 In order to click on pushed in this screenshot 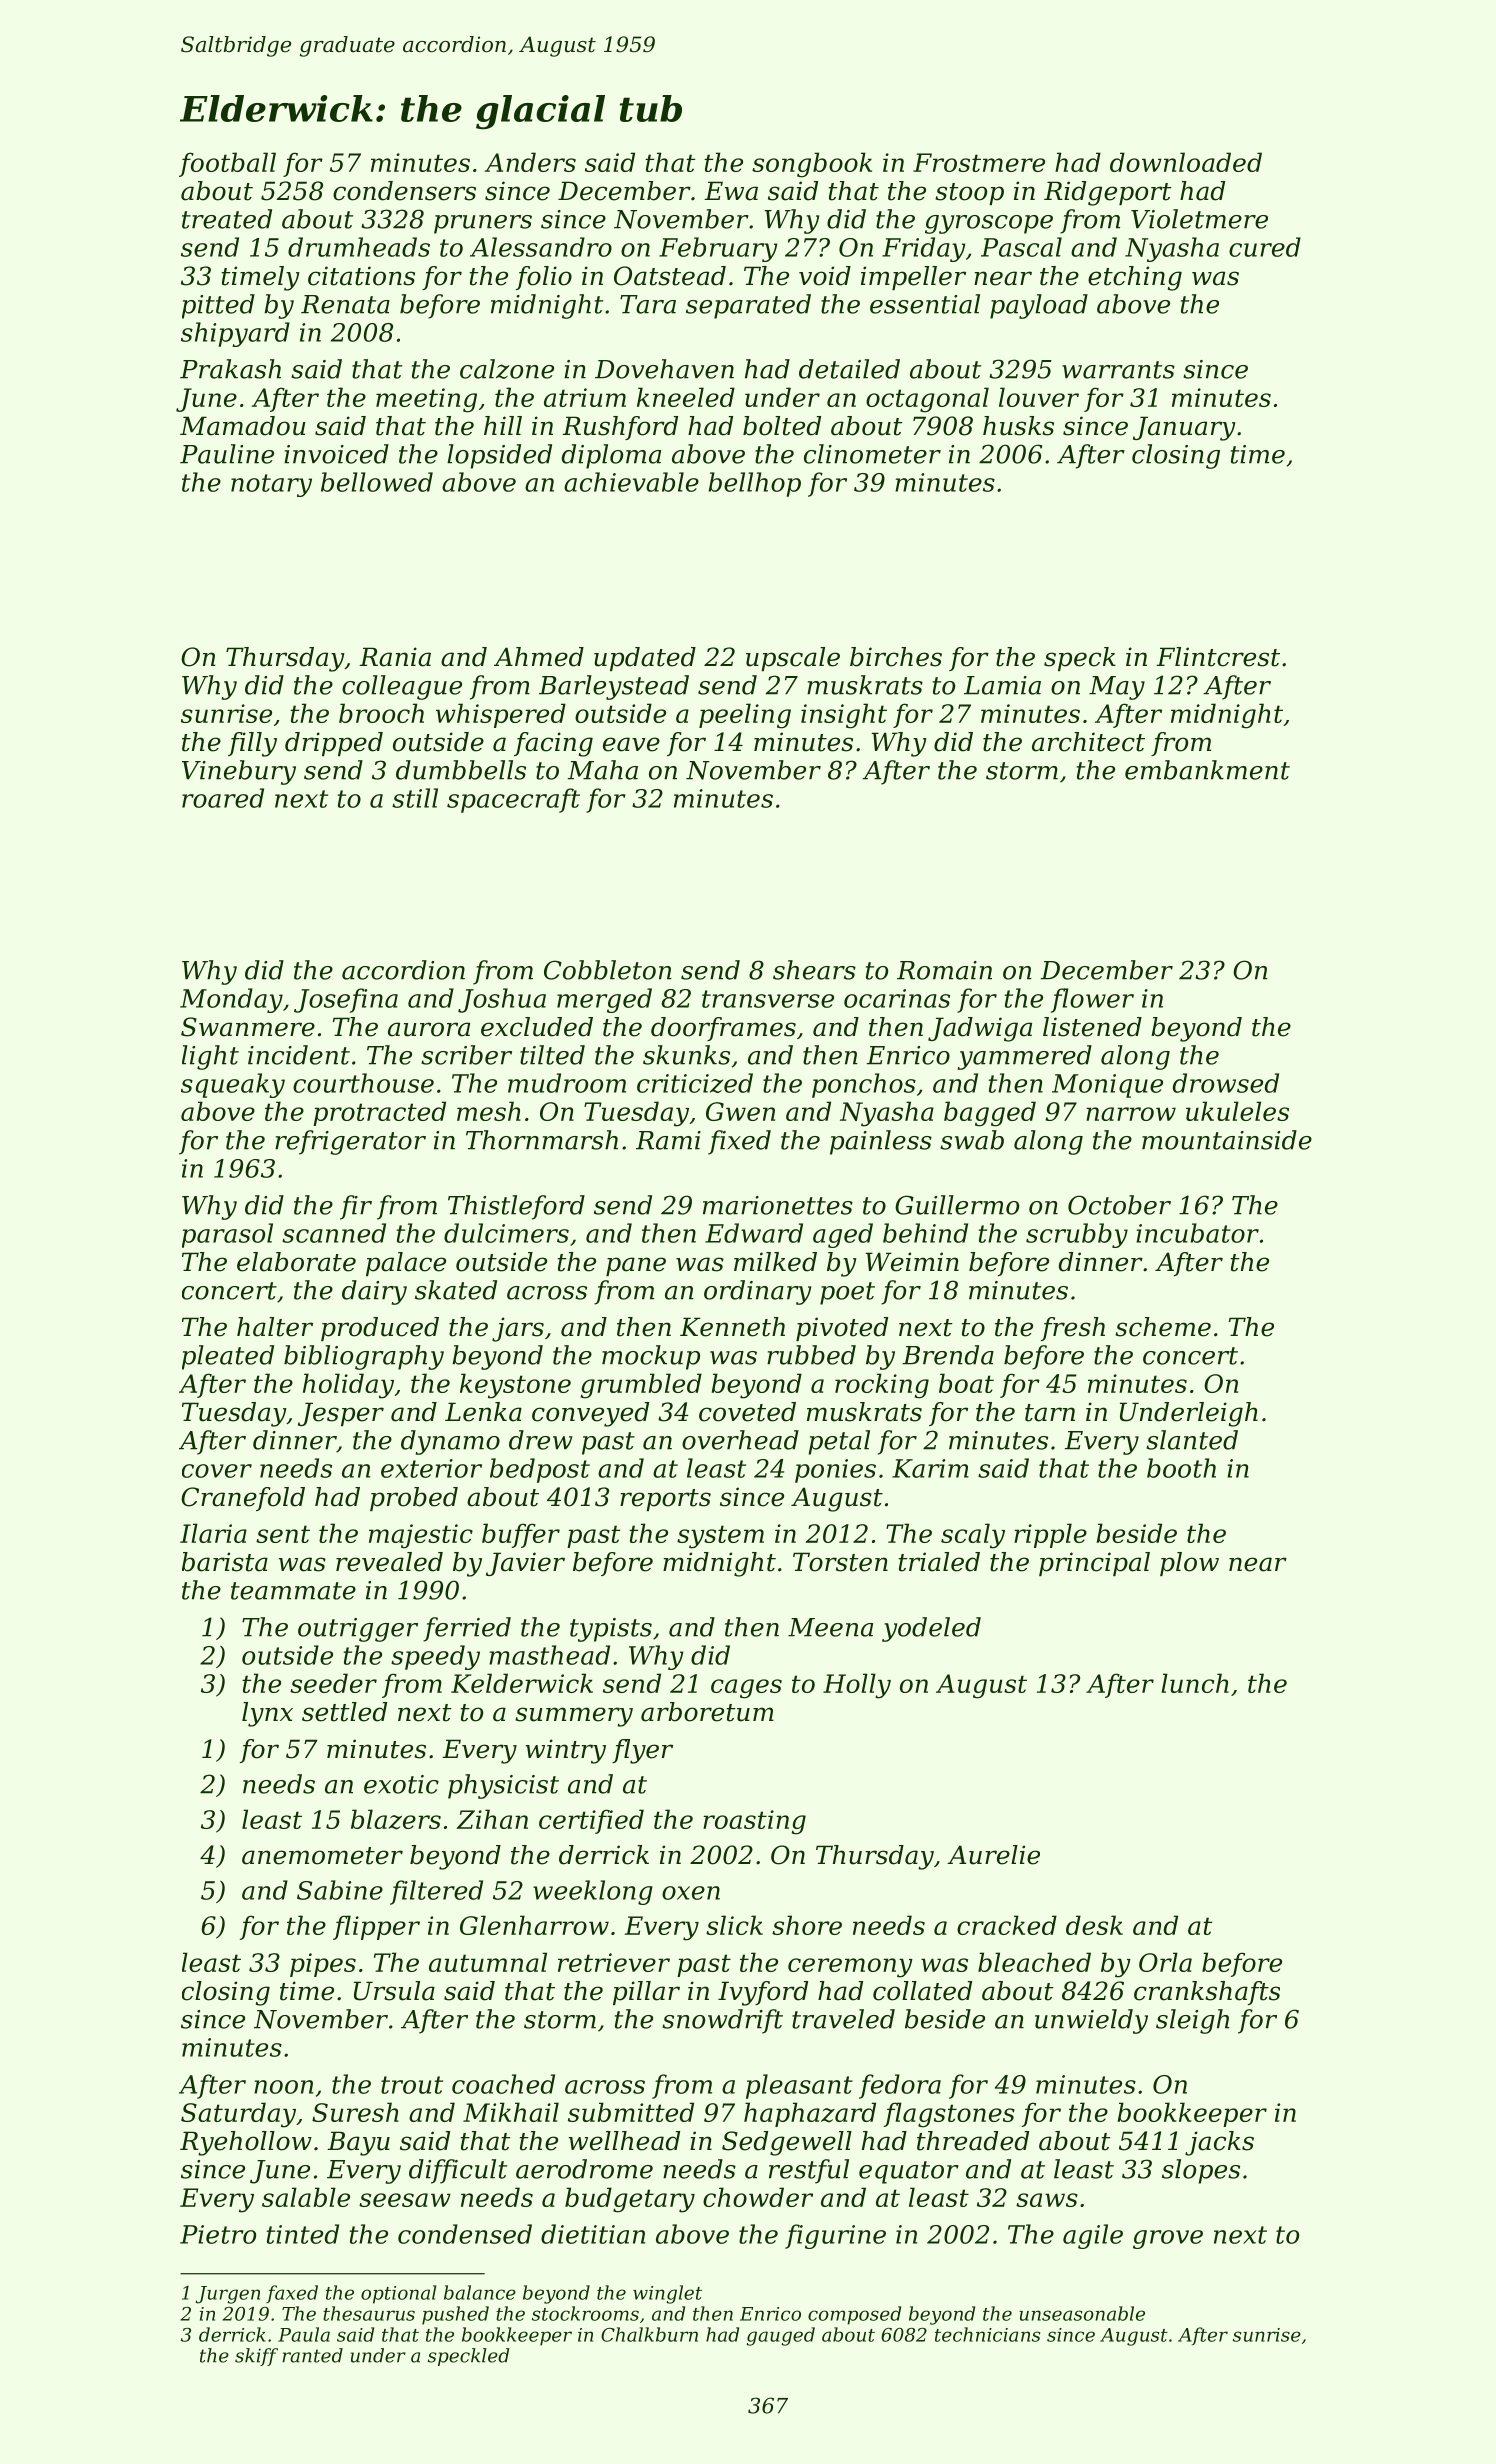, I will do `click(455, 2315)`.
